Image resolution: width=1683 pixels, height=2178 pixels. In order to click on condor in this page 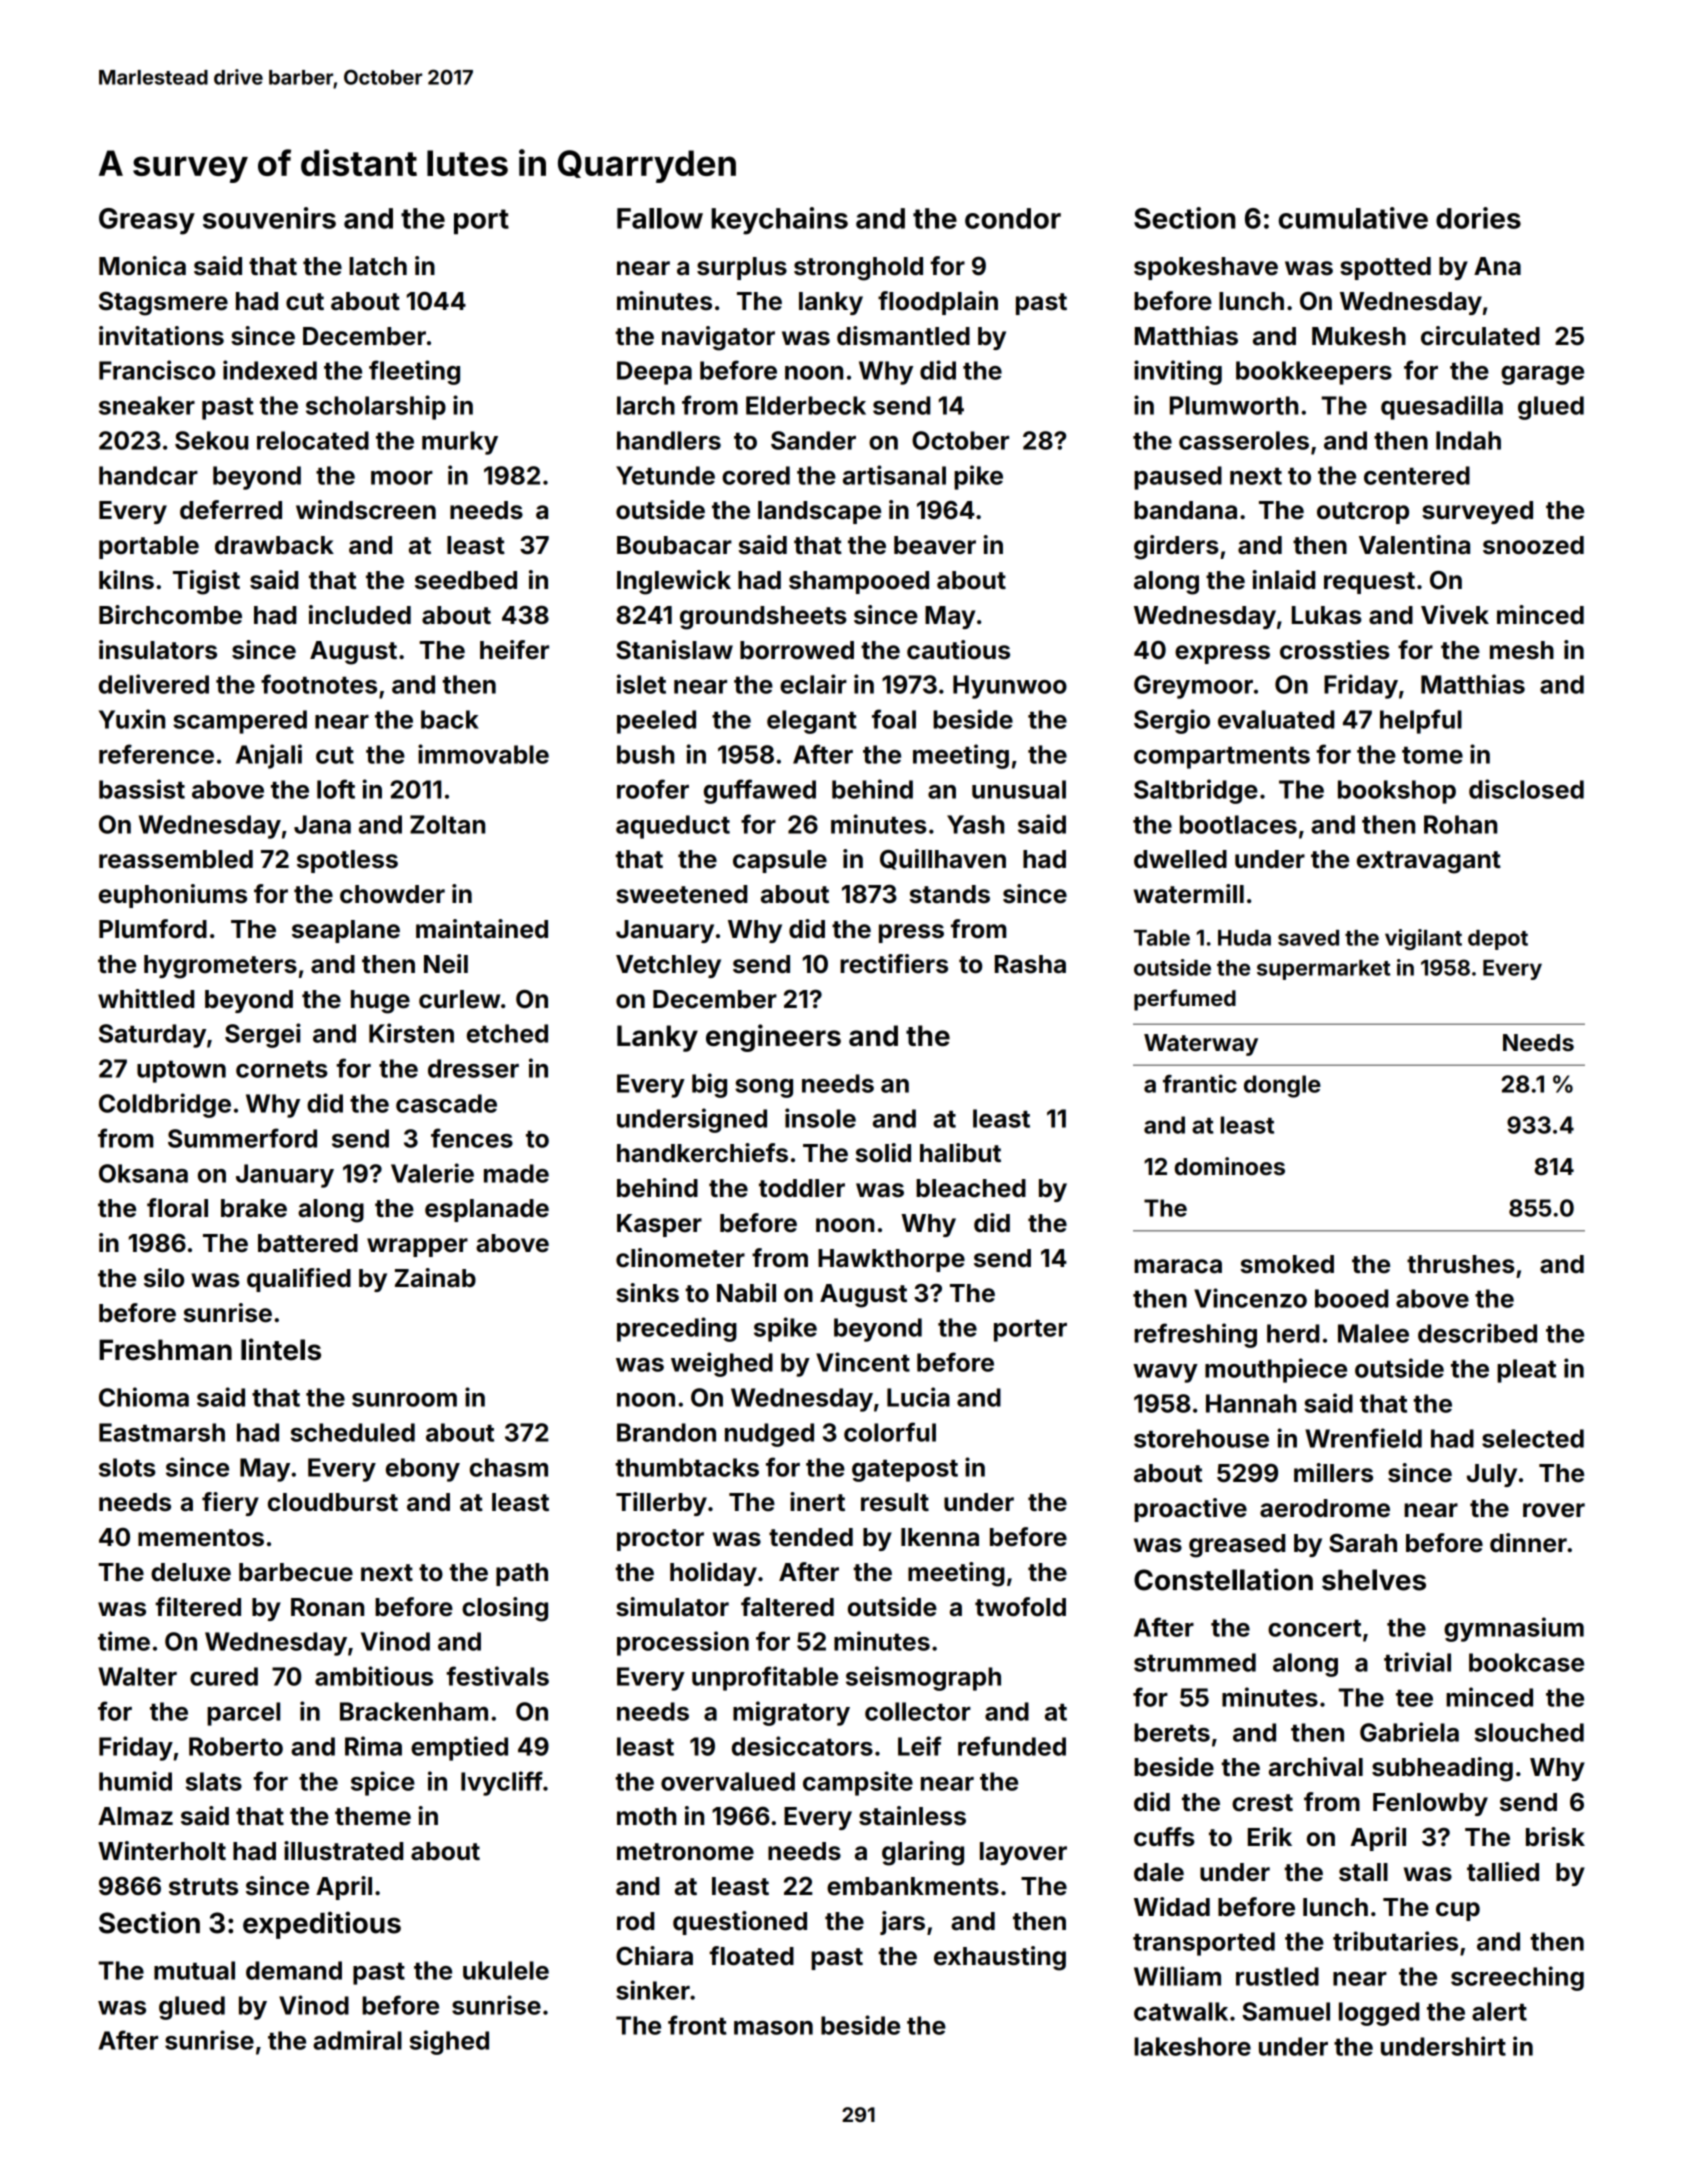, I will do `click(1013, 218)`.
